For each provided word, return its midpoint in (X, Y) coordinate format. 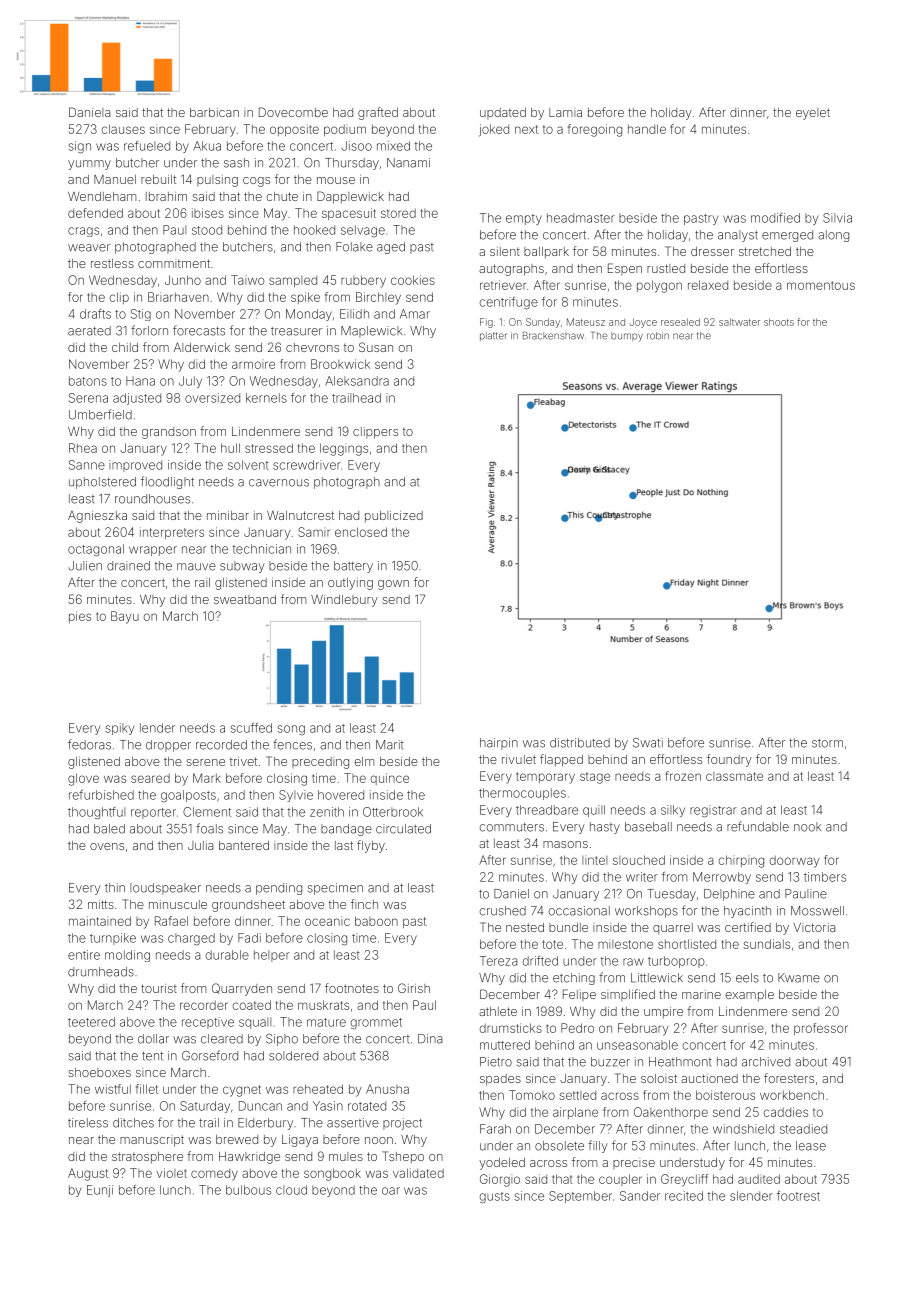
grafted (378, 113)
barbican (214, 112)
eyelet (813, 114)
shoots (779, 322)
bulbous (248, 1190)
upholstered (102, 483)
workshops (646, 912)
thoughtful (96, 813)
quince (390, 779)
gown (393, 585)
